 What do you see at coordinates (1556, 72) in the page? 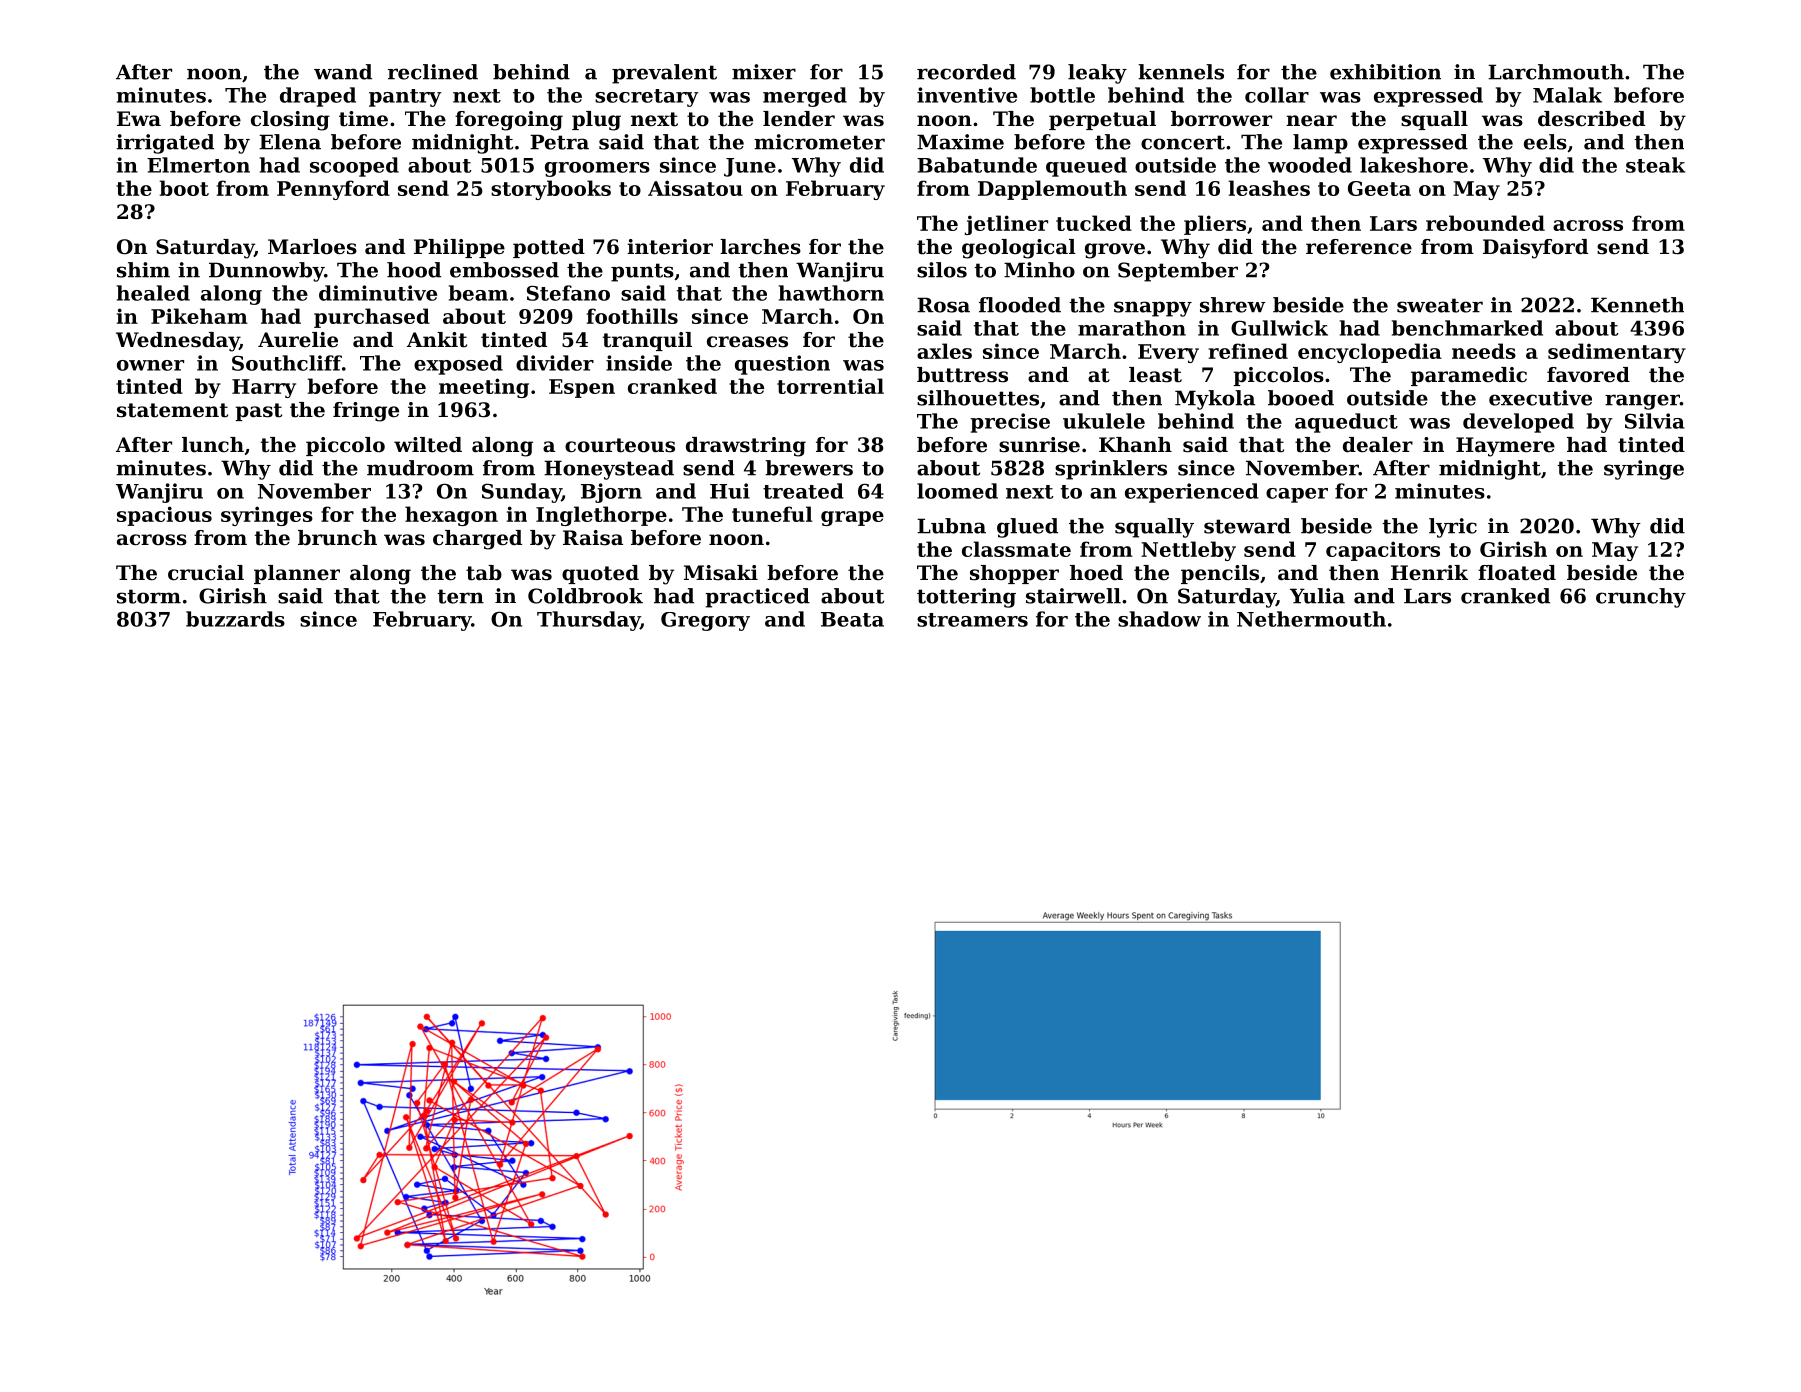
I see `Larchmouth` at bounding box center [1556, 72].
